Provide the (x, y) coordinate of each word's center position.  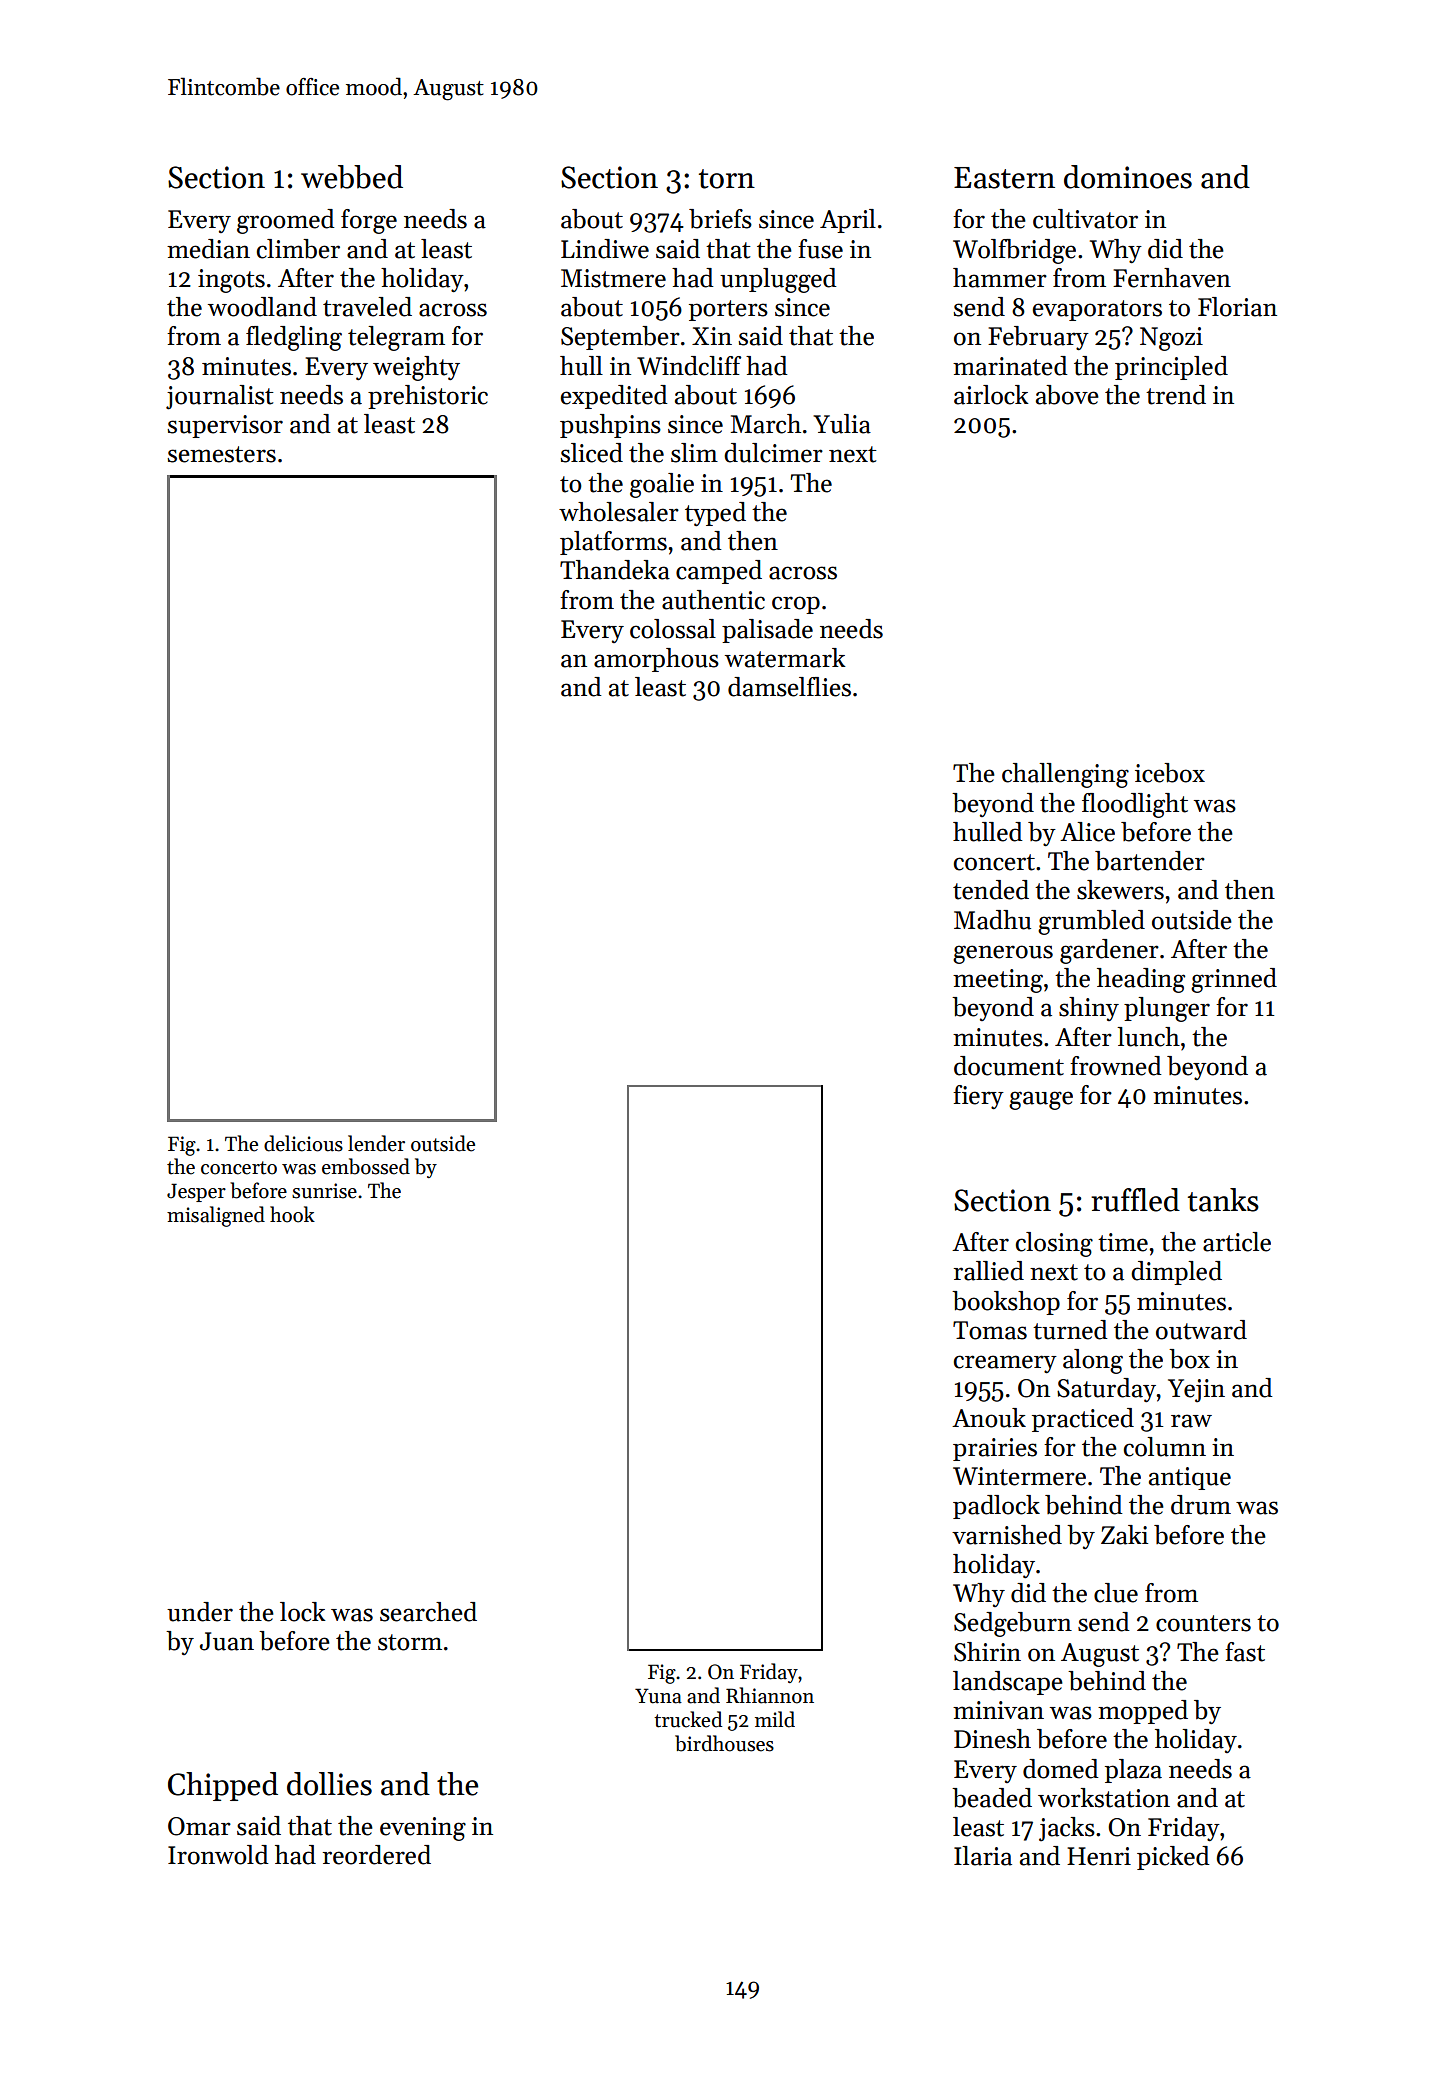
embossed (366, 1166)
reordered (377, 1855)
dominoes (1128, 177)
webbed (352, 177)
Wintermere (1019, 1476)
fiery (978, 1097)
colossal (673, 629)
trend (1176, 395)
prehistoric (428, 397)
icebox (1170, 773)
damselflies (789, 687)
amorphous (656, 660)
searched (428, 1612)
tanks (1223, 1200)
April (848, 221)
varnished (1007, 1535)
